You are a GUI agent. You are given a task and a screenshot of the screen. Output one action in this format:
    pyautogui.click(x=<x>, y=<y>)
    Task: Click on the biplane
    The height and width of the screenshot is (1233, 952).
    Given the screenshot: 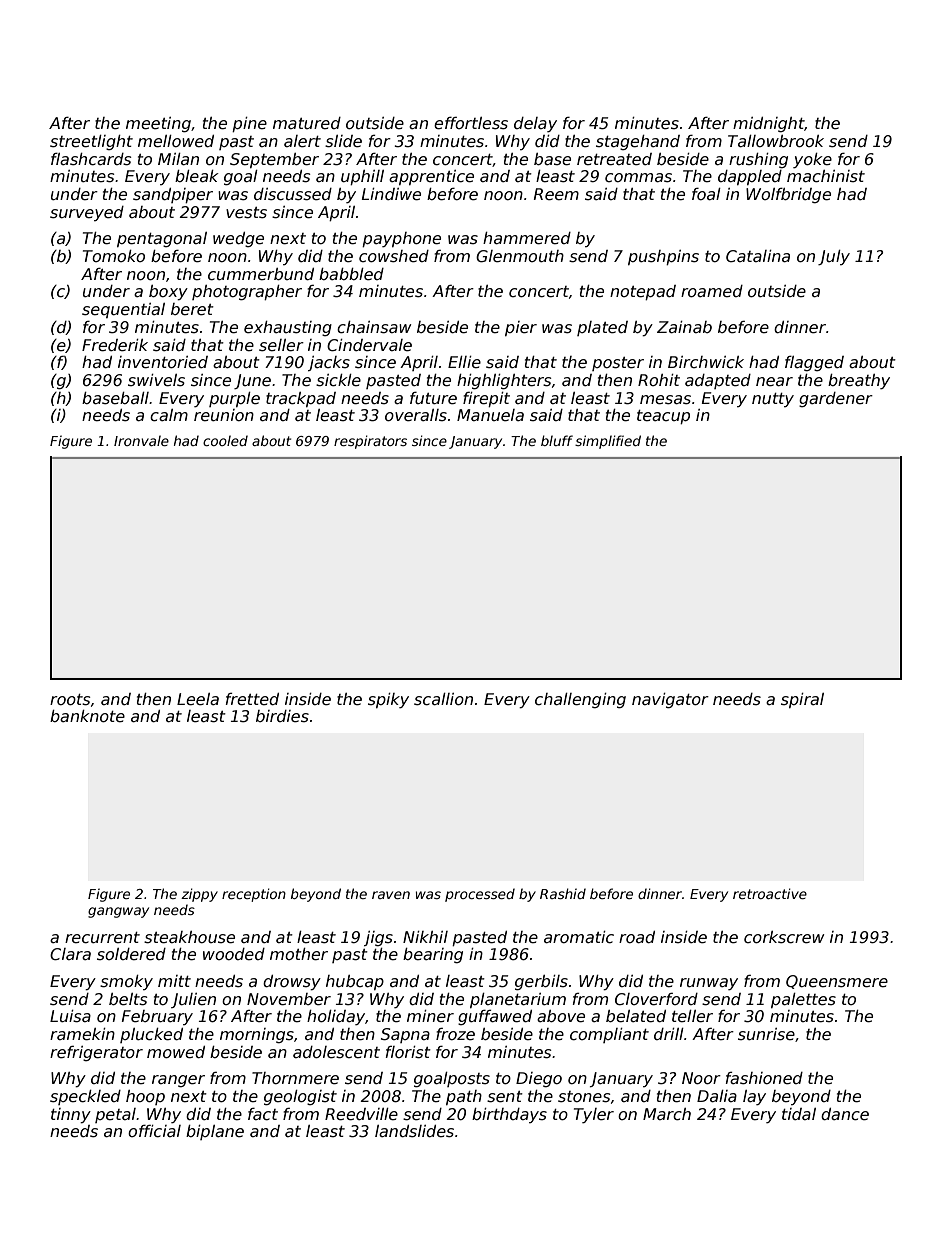 What is the action you would take?
    pyautogui.click(x=215, y=1132)
